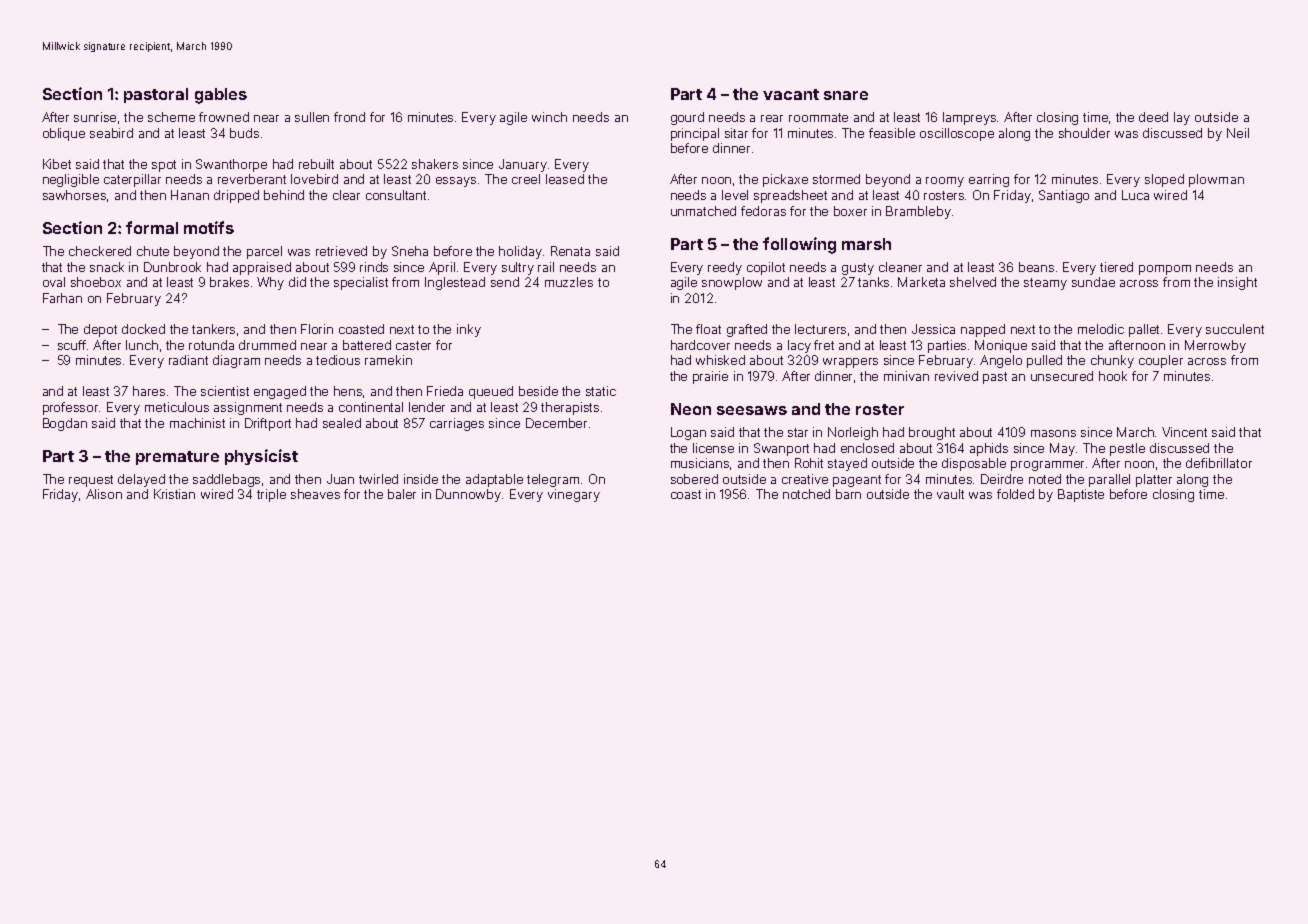 Image resolution: width=1308 pixels, height=924 pixels. I want to click on rinds, so click(374, 267).
